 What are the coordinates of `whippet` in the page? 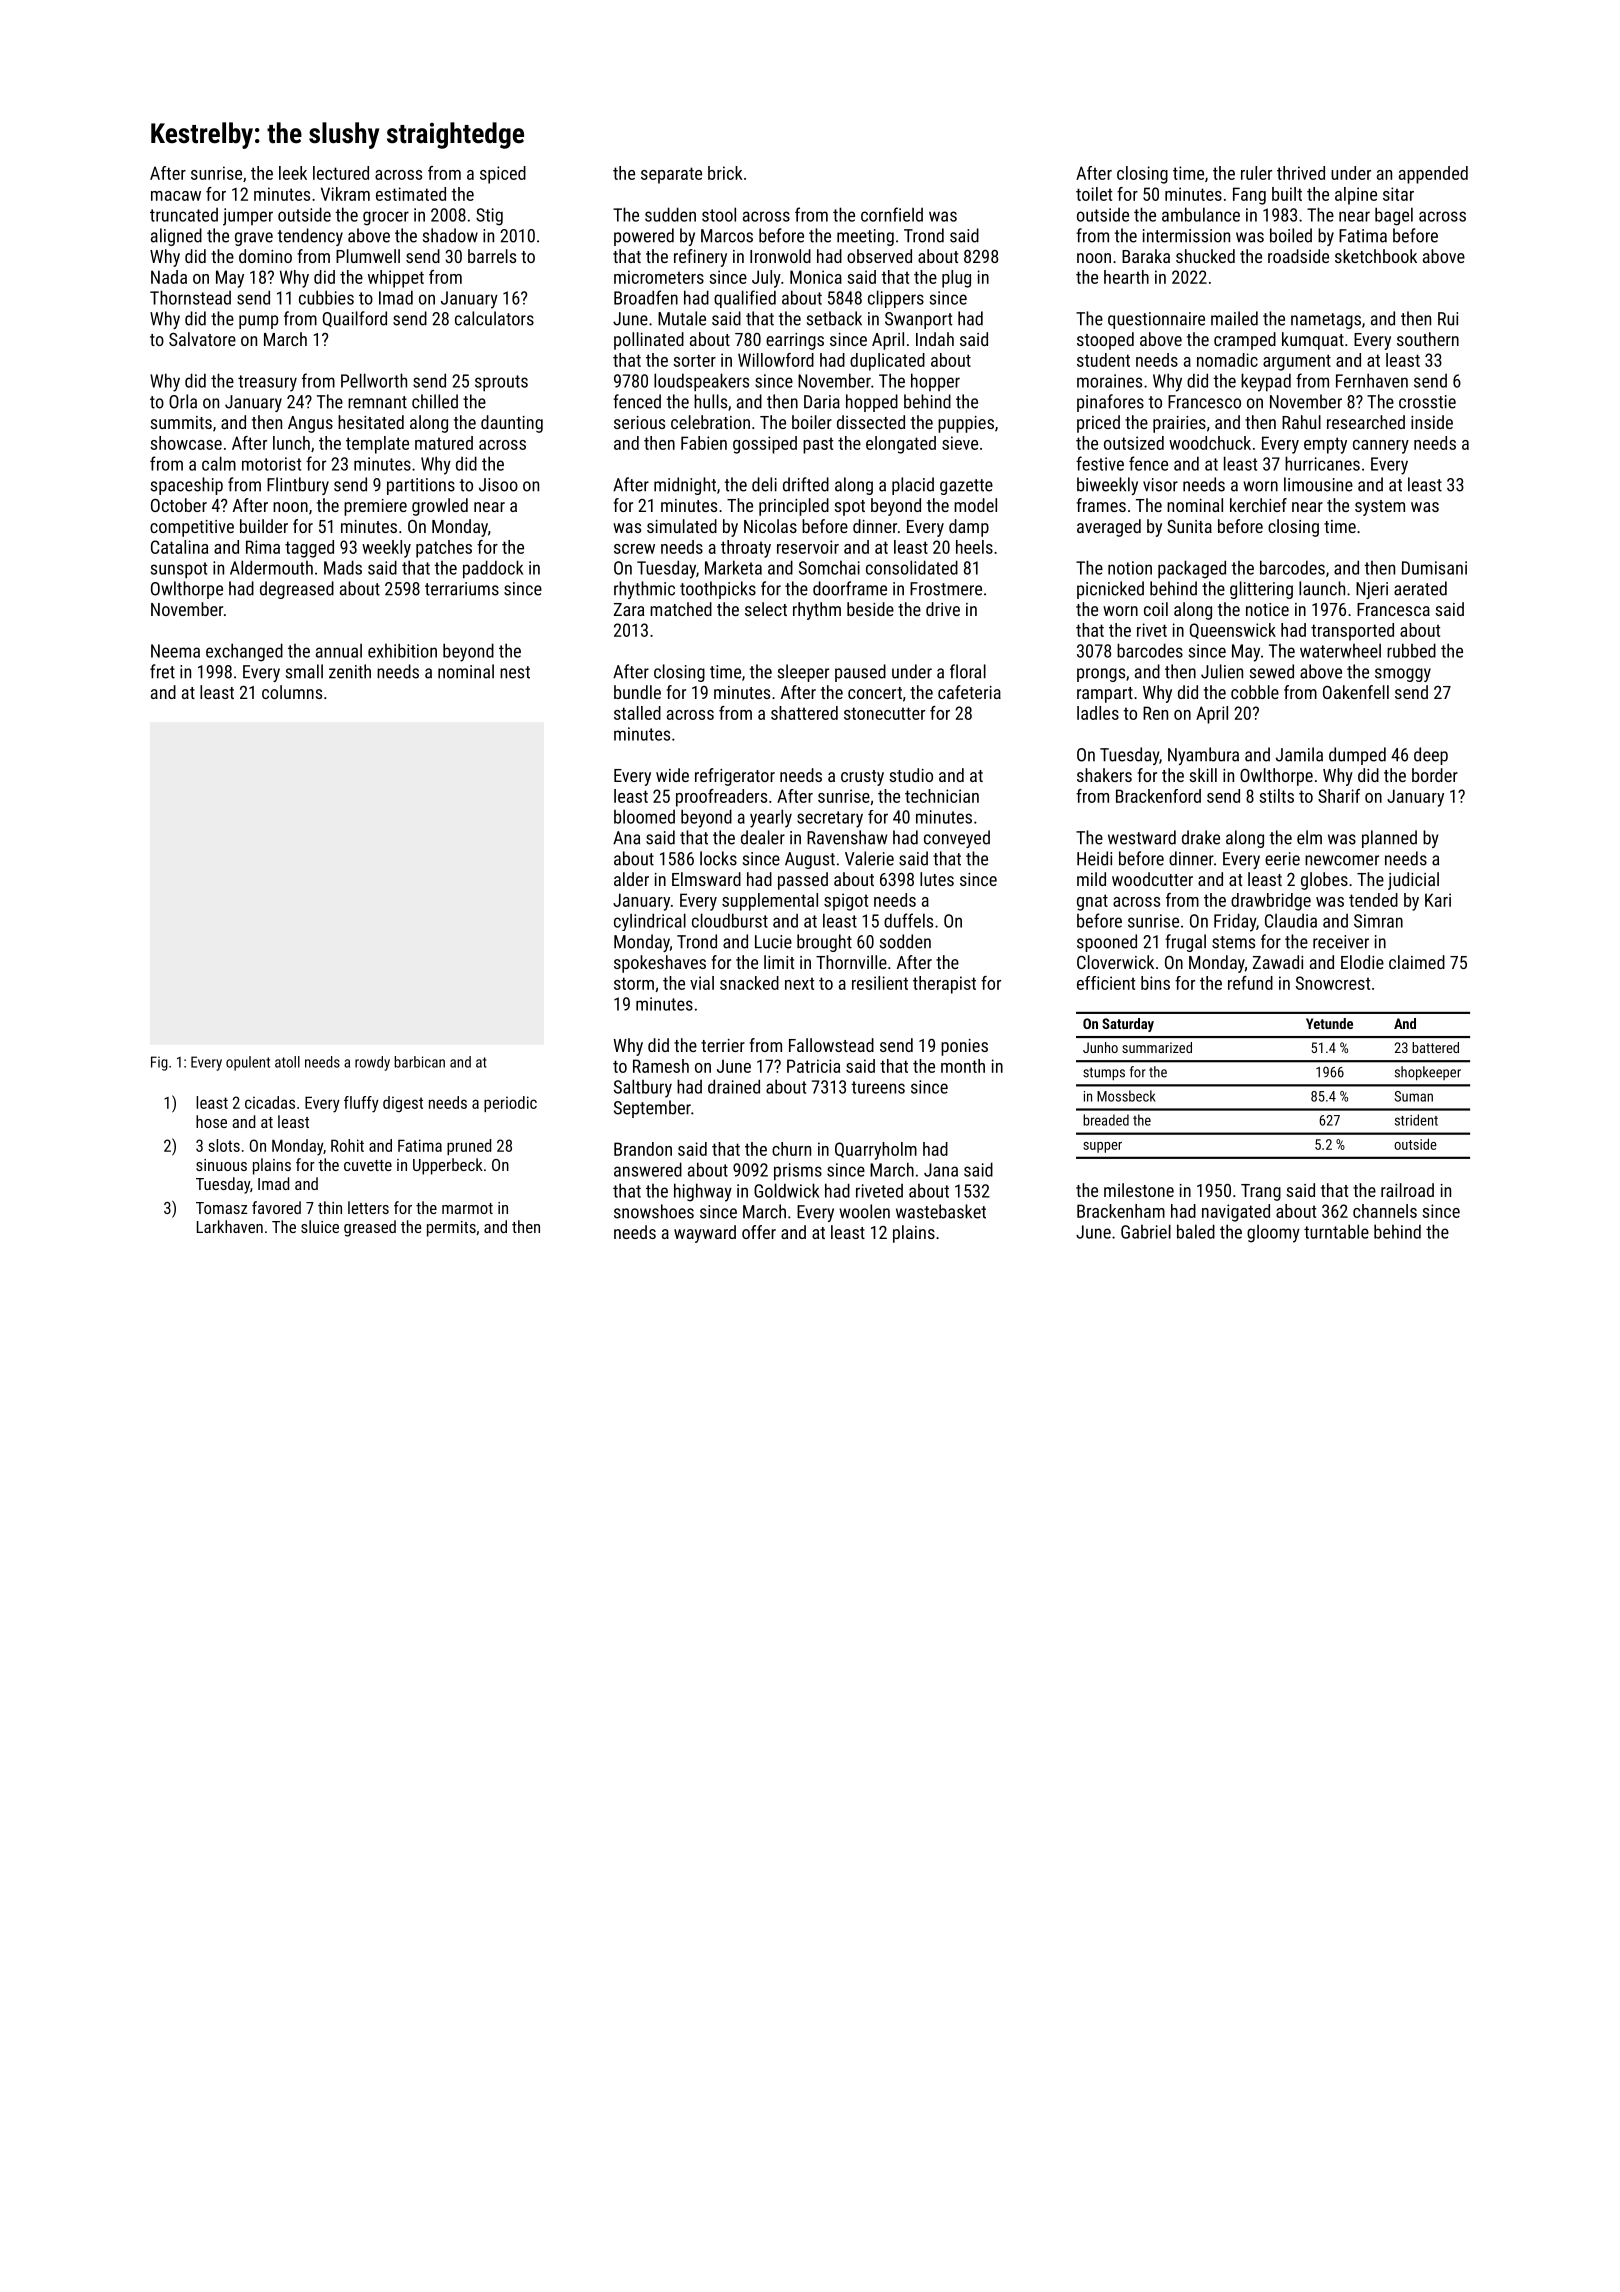 It's located at (396, 279).
